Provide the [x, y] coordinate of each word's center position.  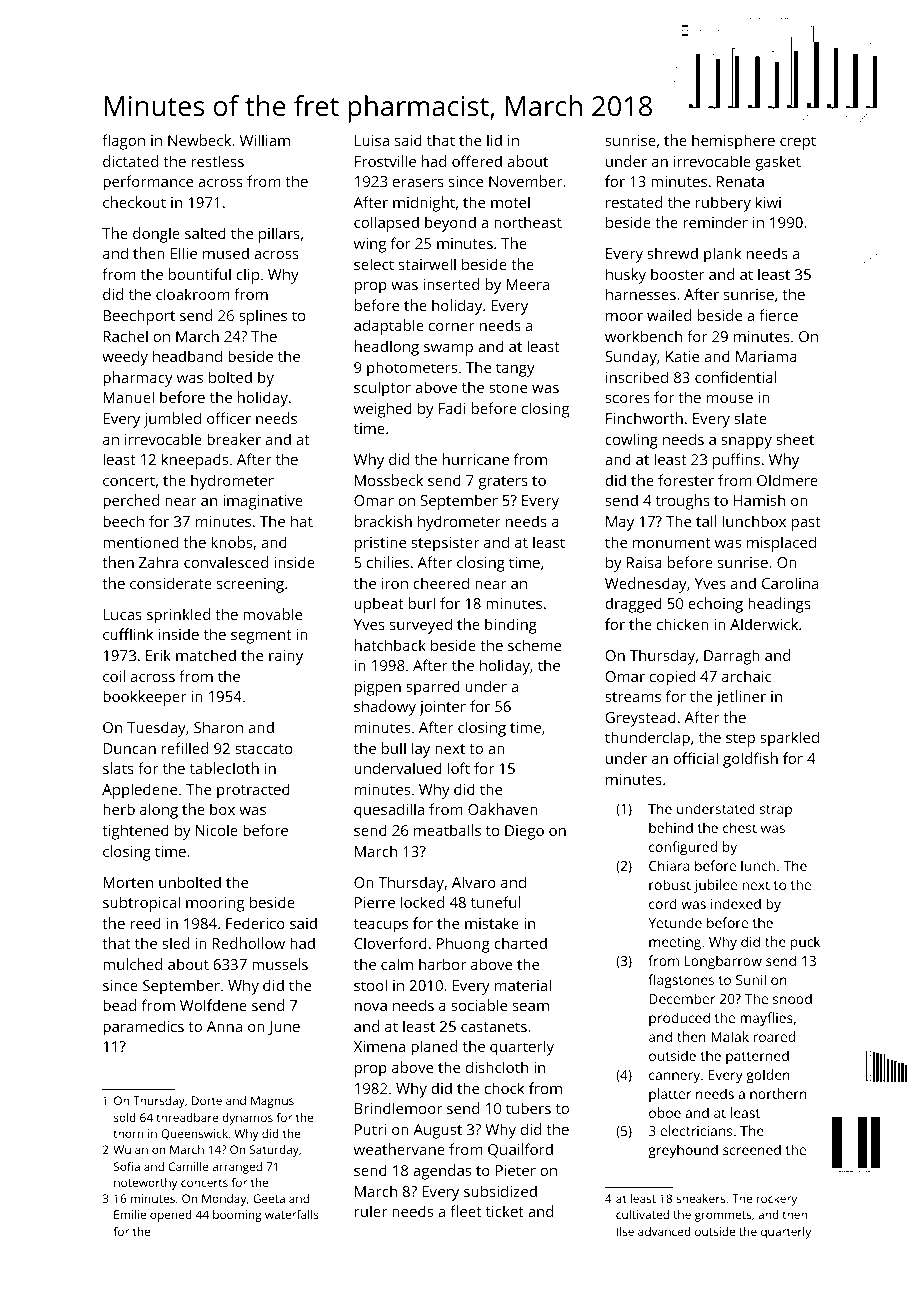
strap [776, 811]
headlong [387, 348]
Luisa [372, 140]
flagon [123, 142]
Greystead [640, 719]
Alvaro [474, 882]
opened [171, 1216]
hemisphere [733, 142]
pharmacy [138, 379]
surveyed [421, 626]
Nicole [217, 830]
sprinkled [178, 616]
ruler [371, 1211]
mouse [730, 399]
